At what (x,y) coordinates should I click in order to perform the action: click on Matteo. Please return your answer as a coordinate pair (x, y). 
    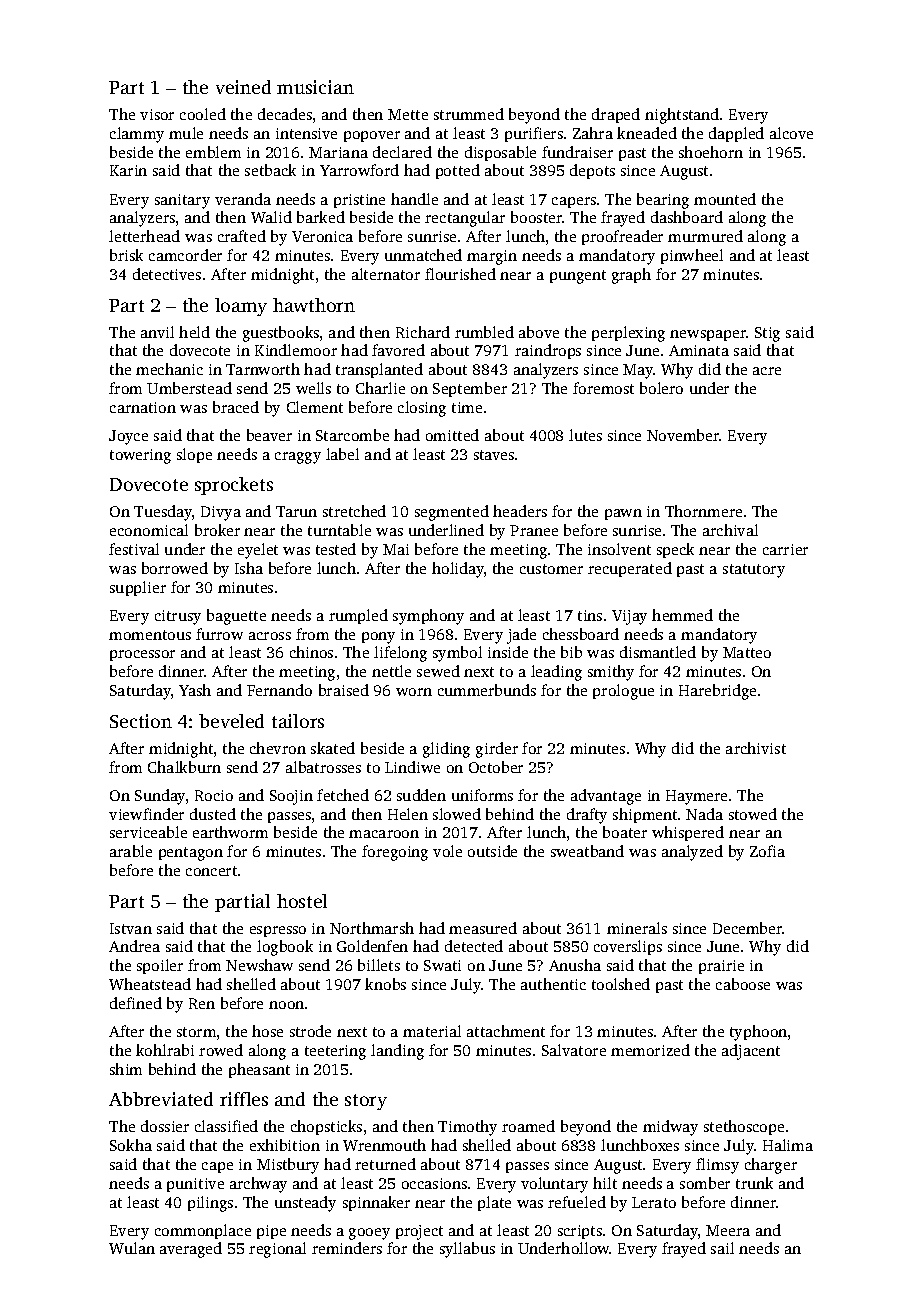
    Looking at the image, I should click on (747, 652).
